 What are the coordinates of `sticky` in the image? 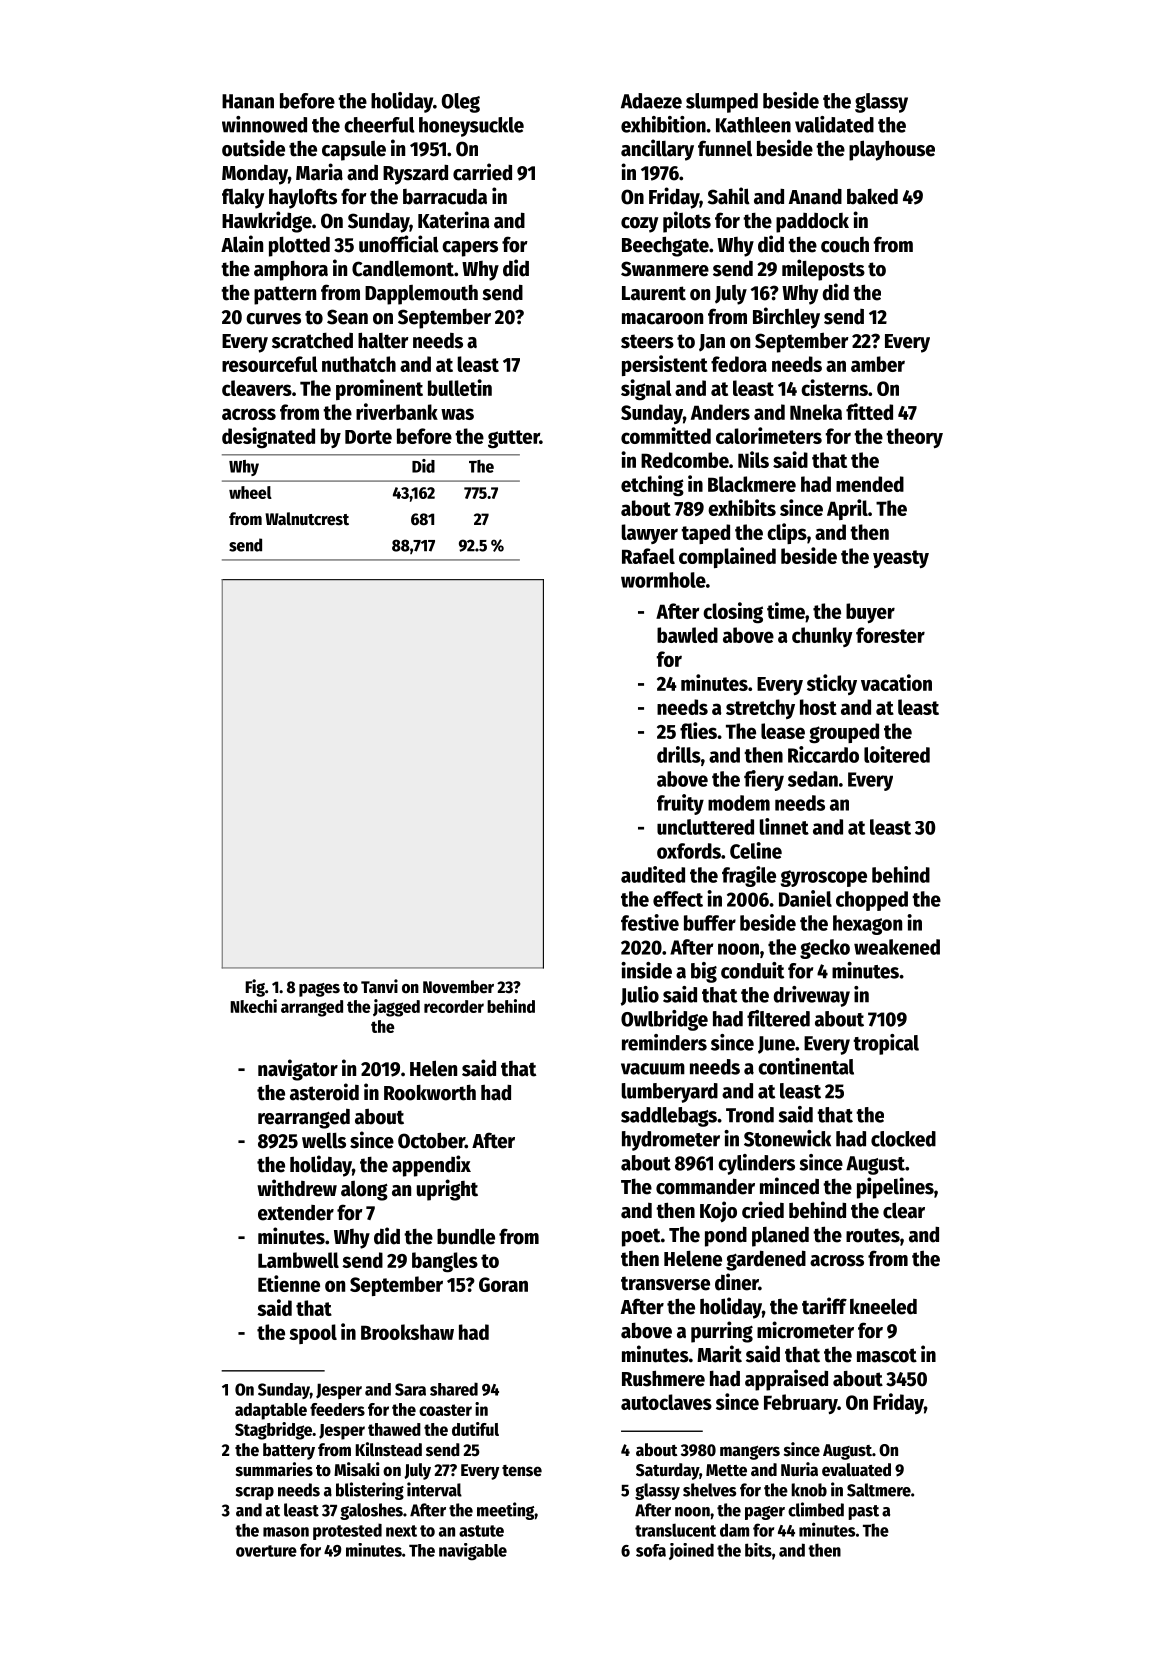 It's located at (832, 684).
